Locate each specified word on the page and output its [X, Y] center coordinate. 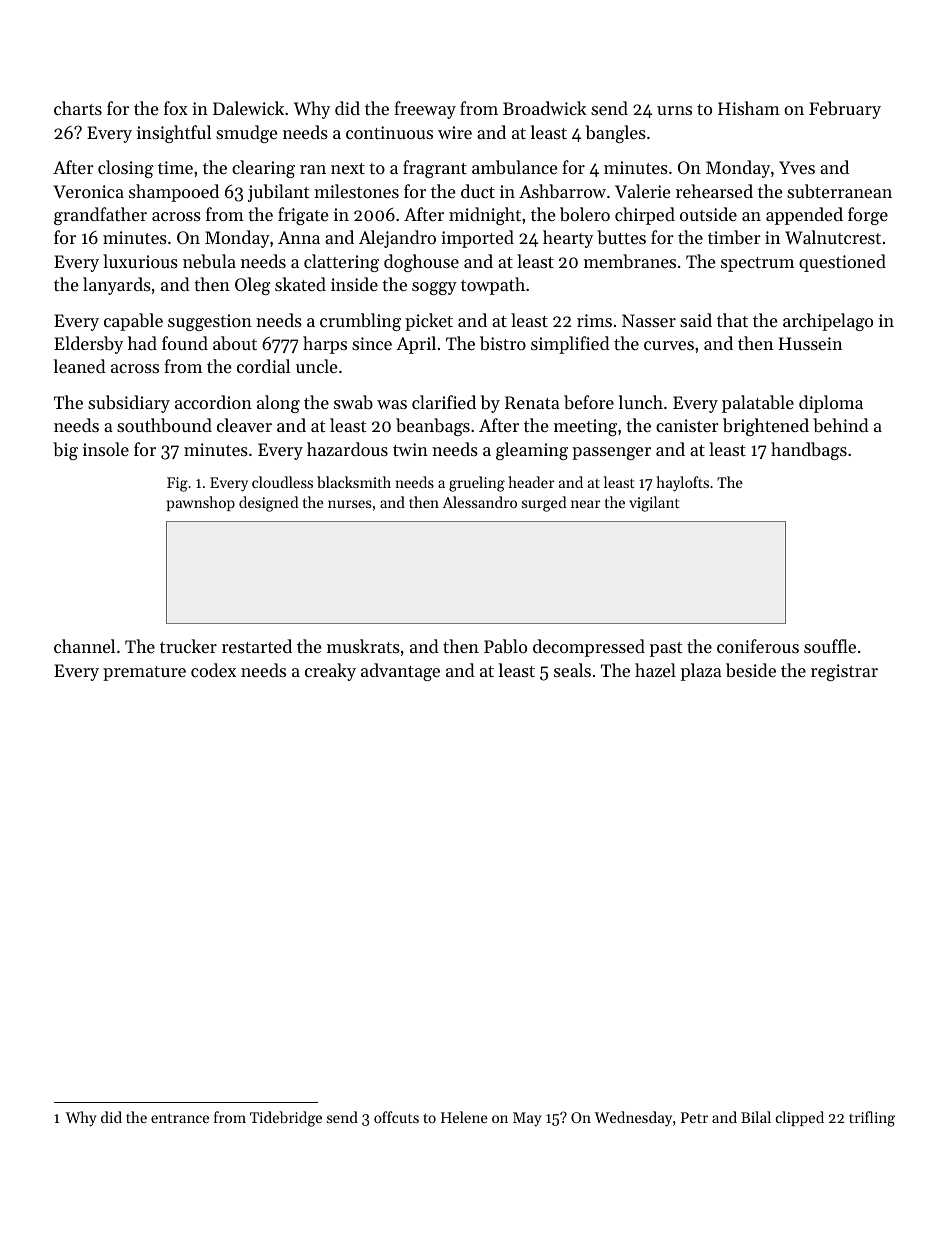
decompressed [589, 648]
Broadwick [545, 108]
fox [176, 108]
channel [84, 646]
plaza [701, 672]
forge [868, 216]
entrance [180, 1118]
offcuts [396, 1117]
